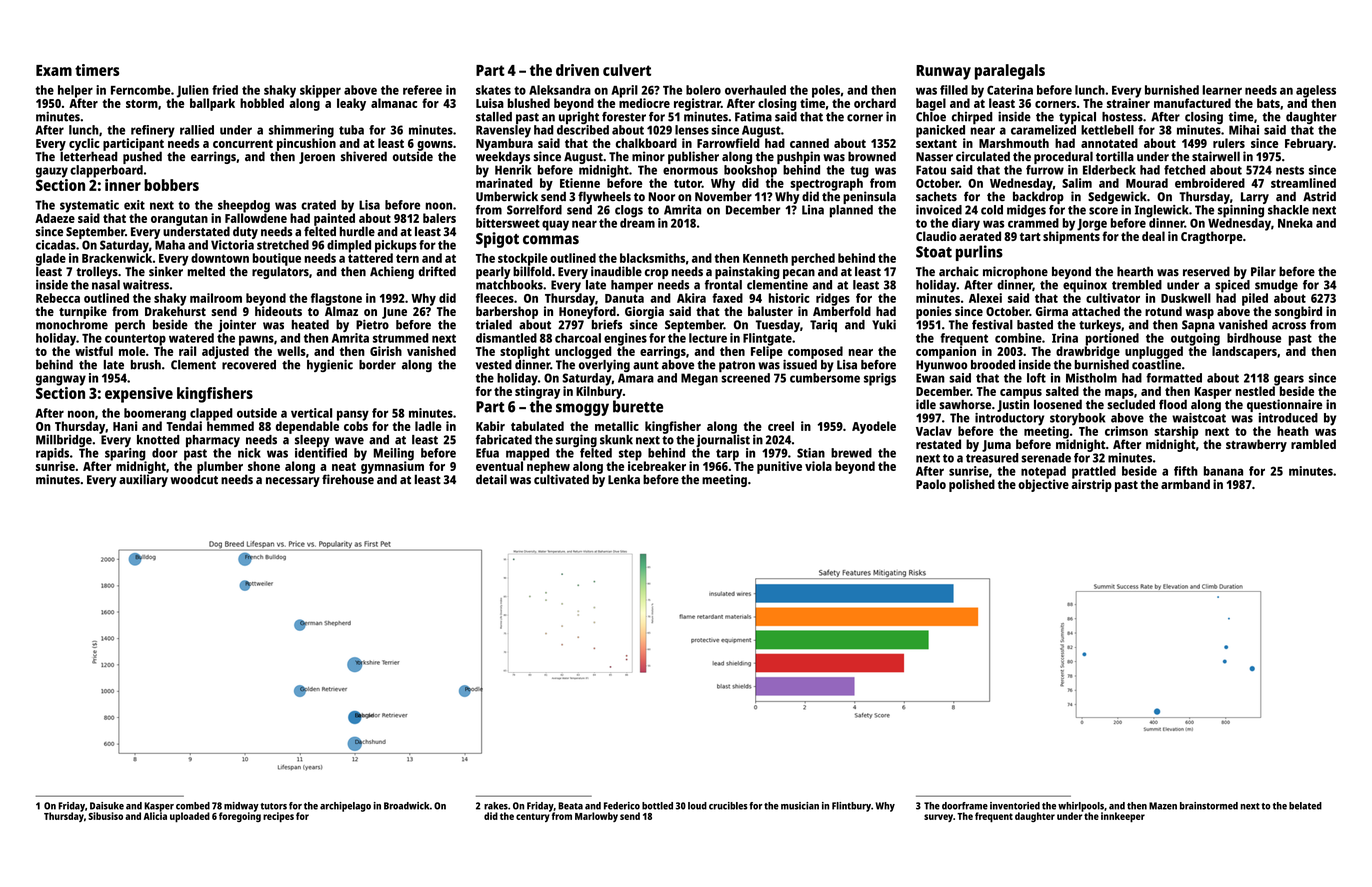  What do you see at coordinates (604, 365) in the page?
I see `overlying` at bounding box center [604, 365].
